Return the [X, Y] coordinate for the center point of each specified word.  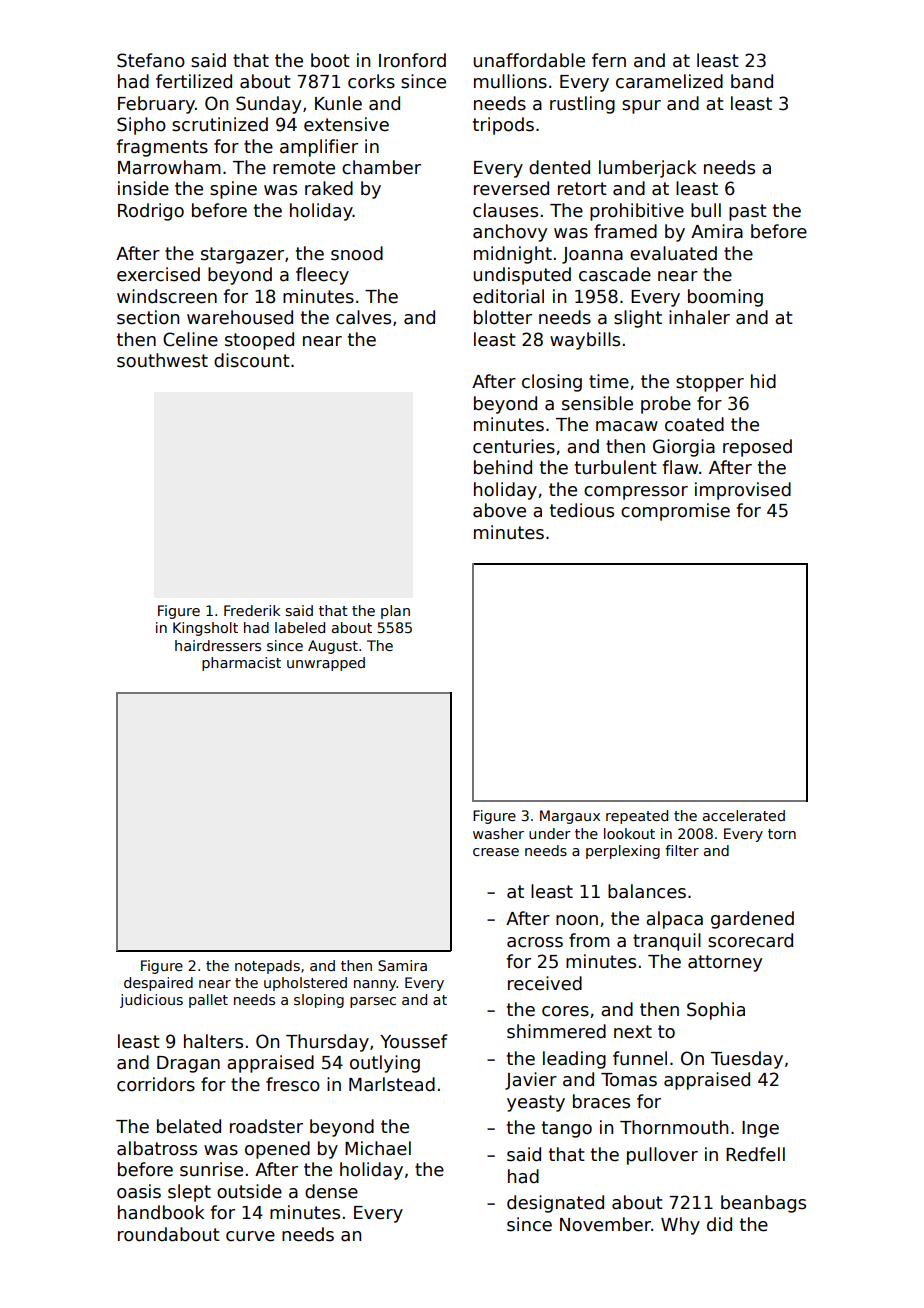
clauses [505, 210]
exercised [158, 274]
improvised [743, 491]
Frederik [252, 610]
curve [250, 1236]
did [719, 1224]
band [752, 81]
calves [363, 317]
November [605, 1224]
